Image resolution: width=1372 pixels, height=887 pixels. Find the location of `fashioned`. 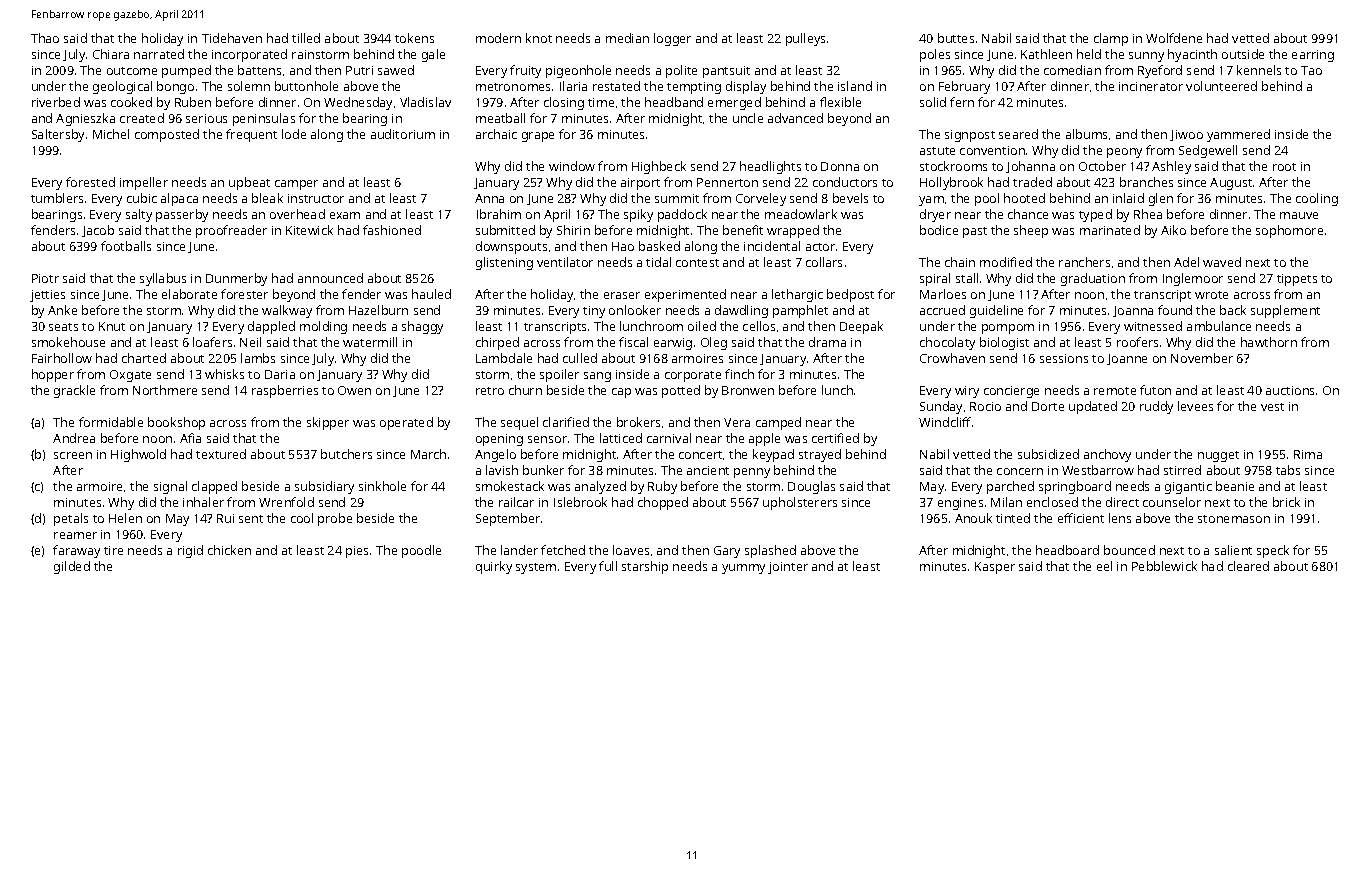

fashioned is located at coordinates (392, 230).
